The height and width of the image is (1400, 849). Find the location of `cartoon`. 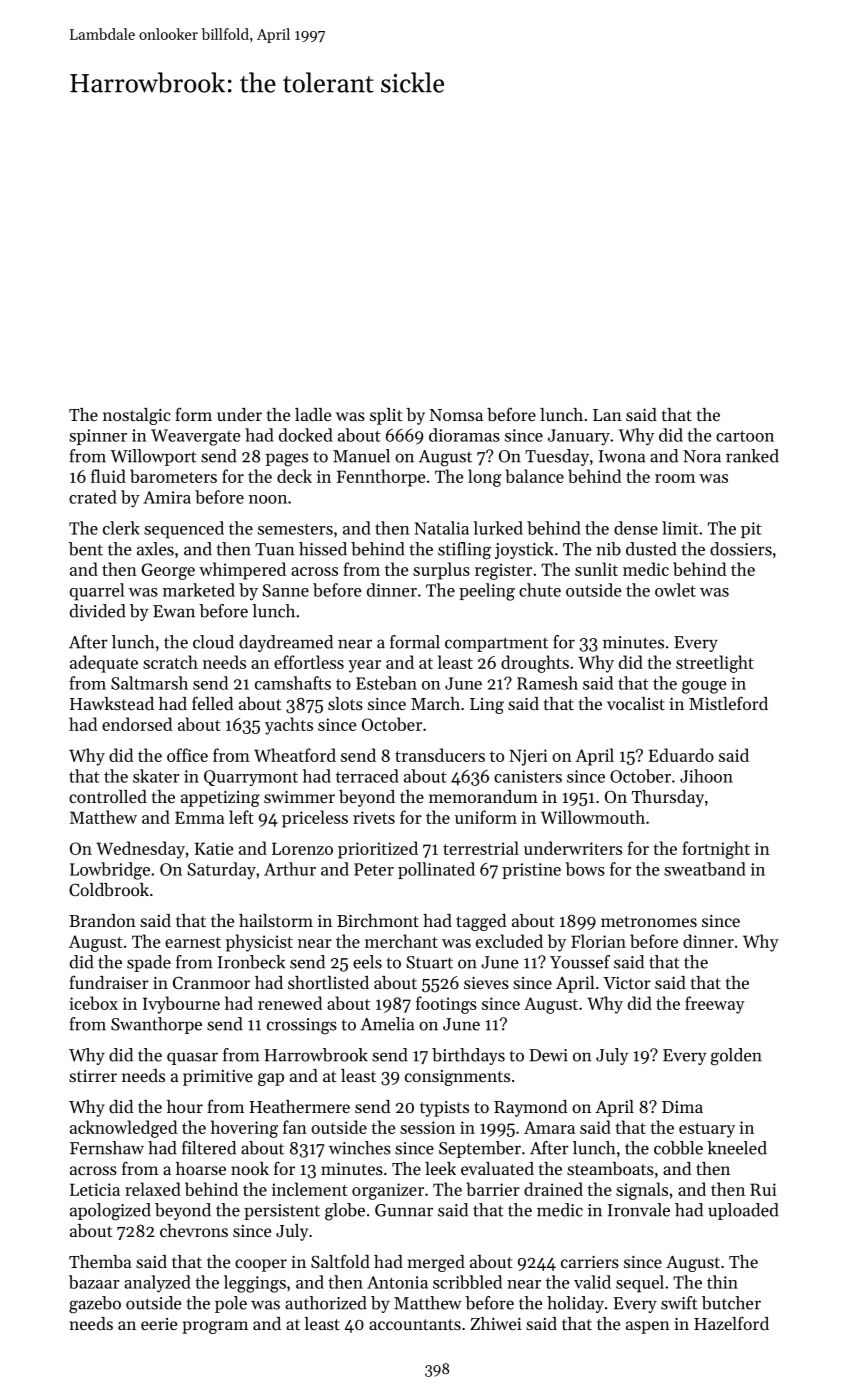

cartoon is located at coordinates (745, 436).
